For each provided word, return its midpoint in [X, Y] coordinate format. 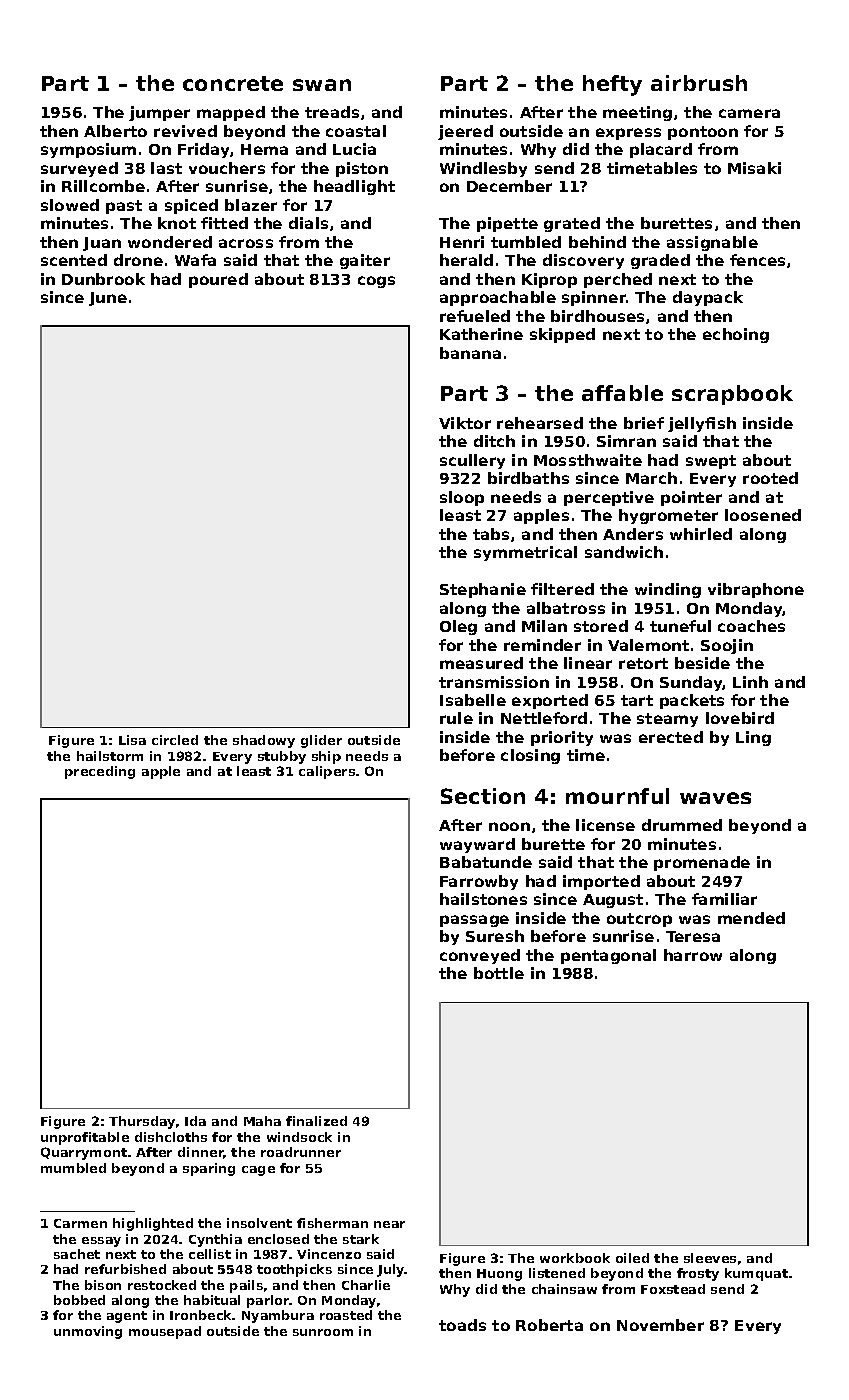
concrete [233, 83]
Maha [262, 1121]
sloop [462, 498]
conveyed [480, 956]
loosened [763, 515]
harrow [693, 955]
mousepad [165, 1332]
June [108, 299]
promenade [702, 863]
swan [322, 85]
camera [749, 113]
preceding [100, 772]
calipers [327, 772]
